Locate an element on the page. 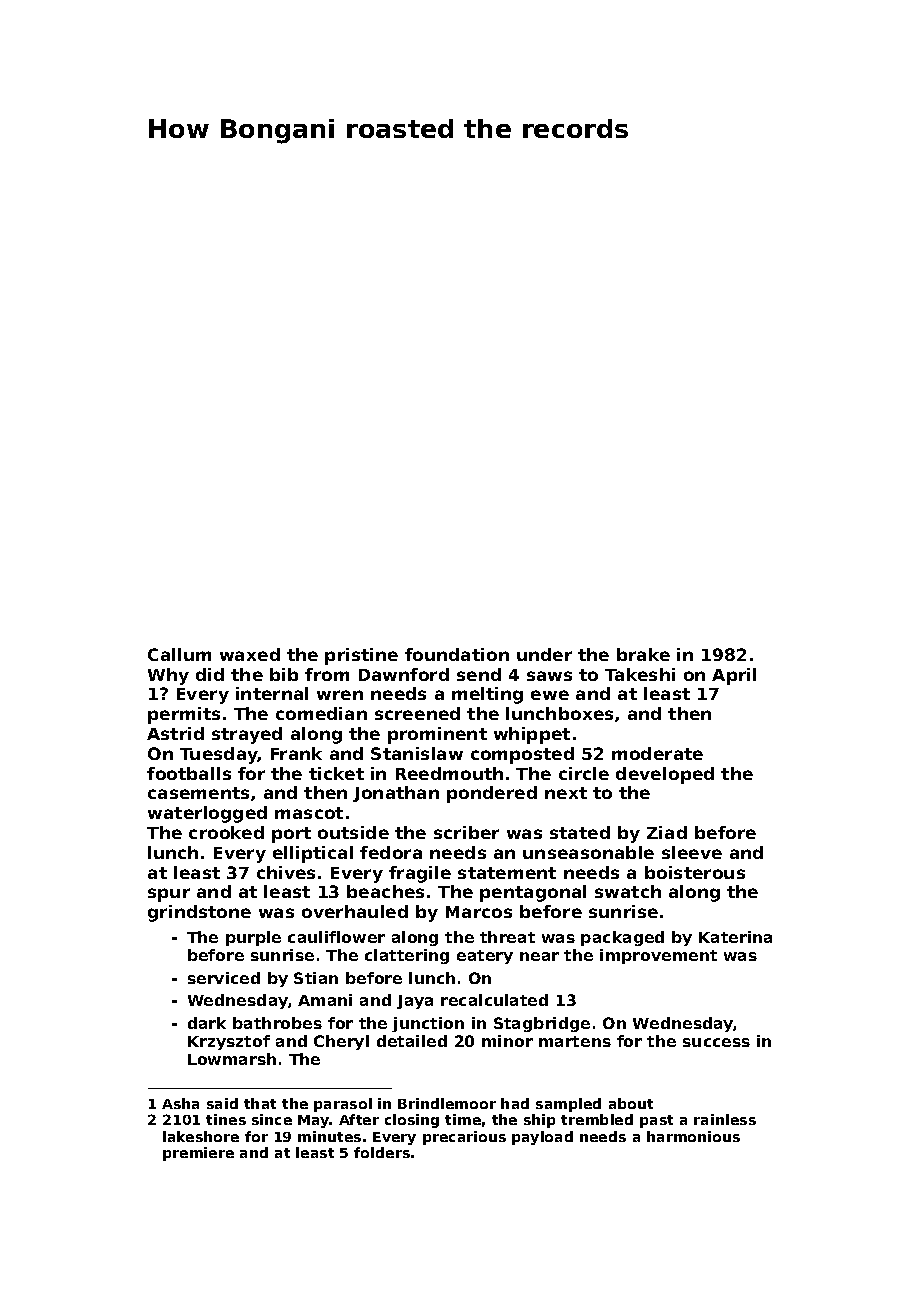  comedian is located at coordinates (321, 713).
